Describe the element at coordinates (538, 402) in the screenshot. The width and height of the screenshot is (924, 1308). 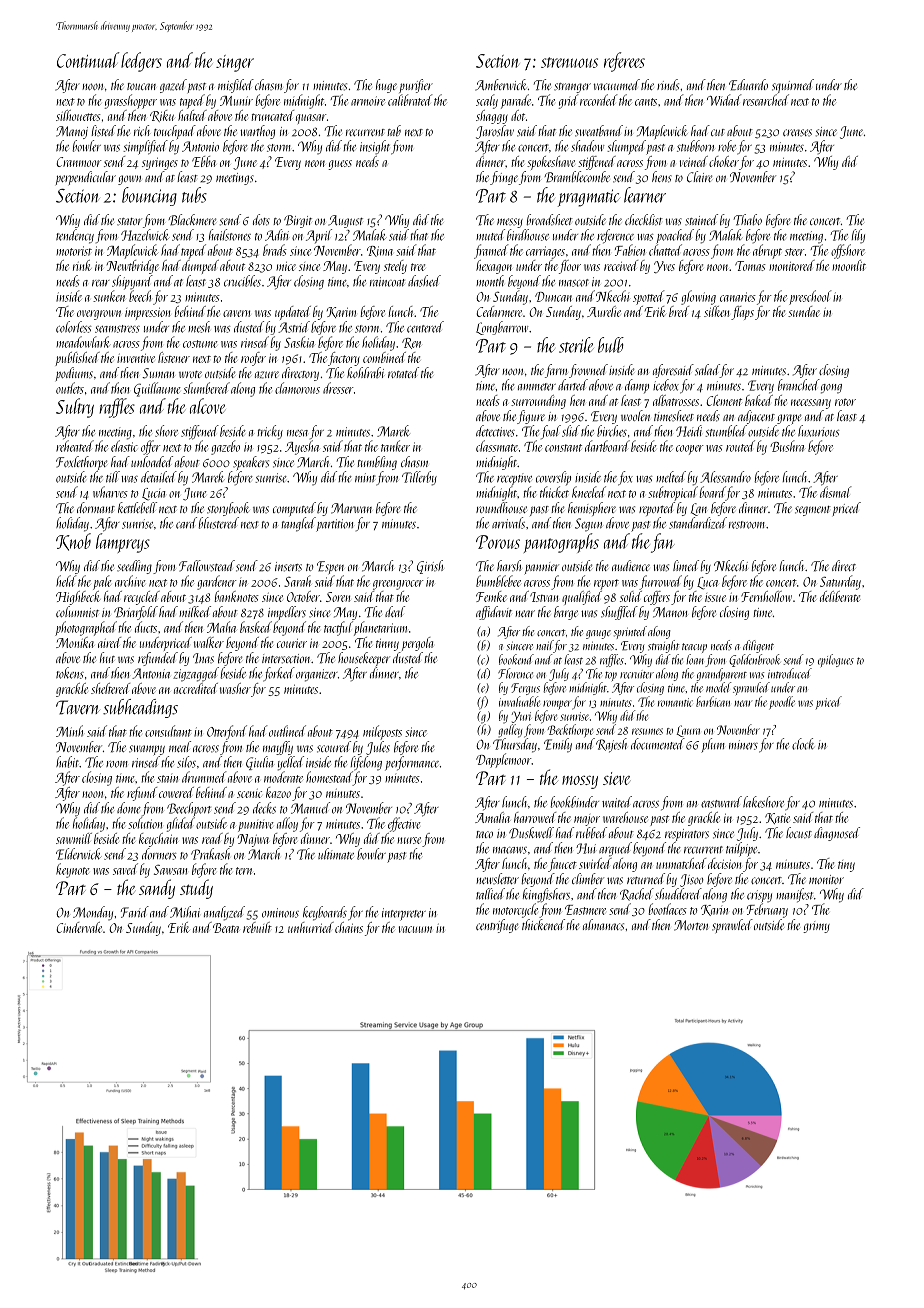
I see `surrounding` at that location.
